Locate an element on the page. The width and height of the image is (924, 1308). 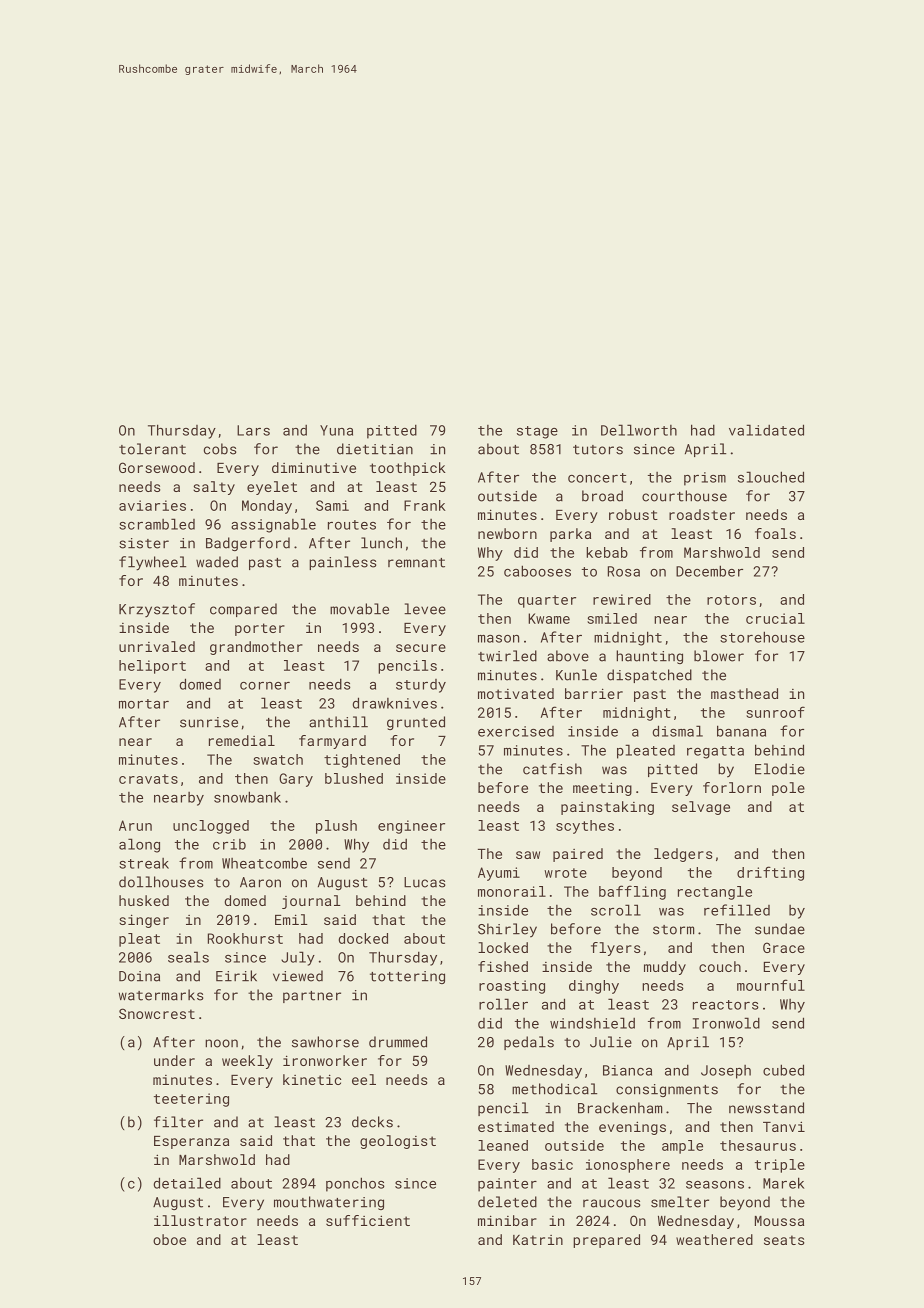
Yuna is located at coordinates (336, 430).
